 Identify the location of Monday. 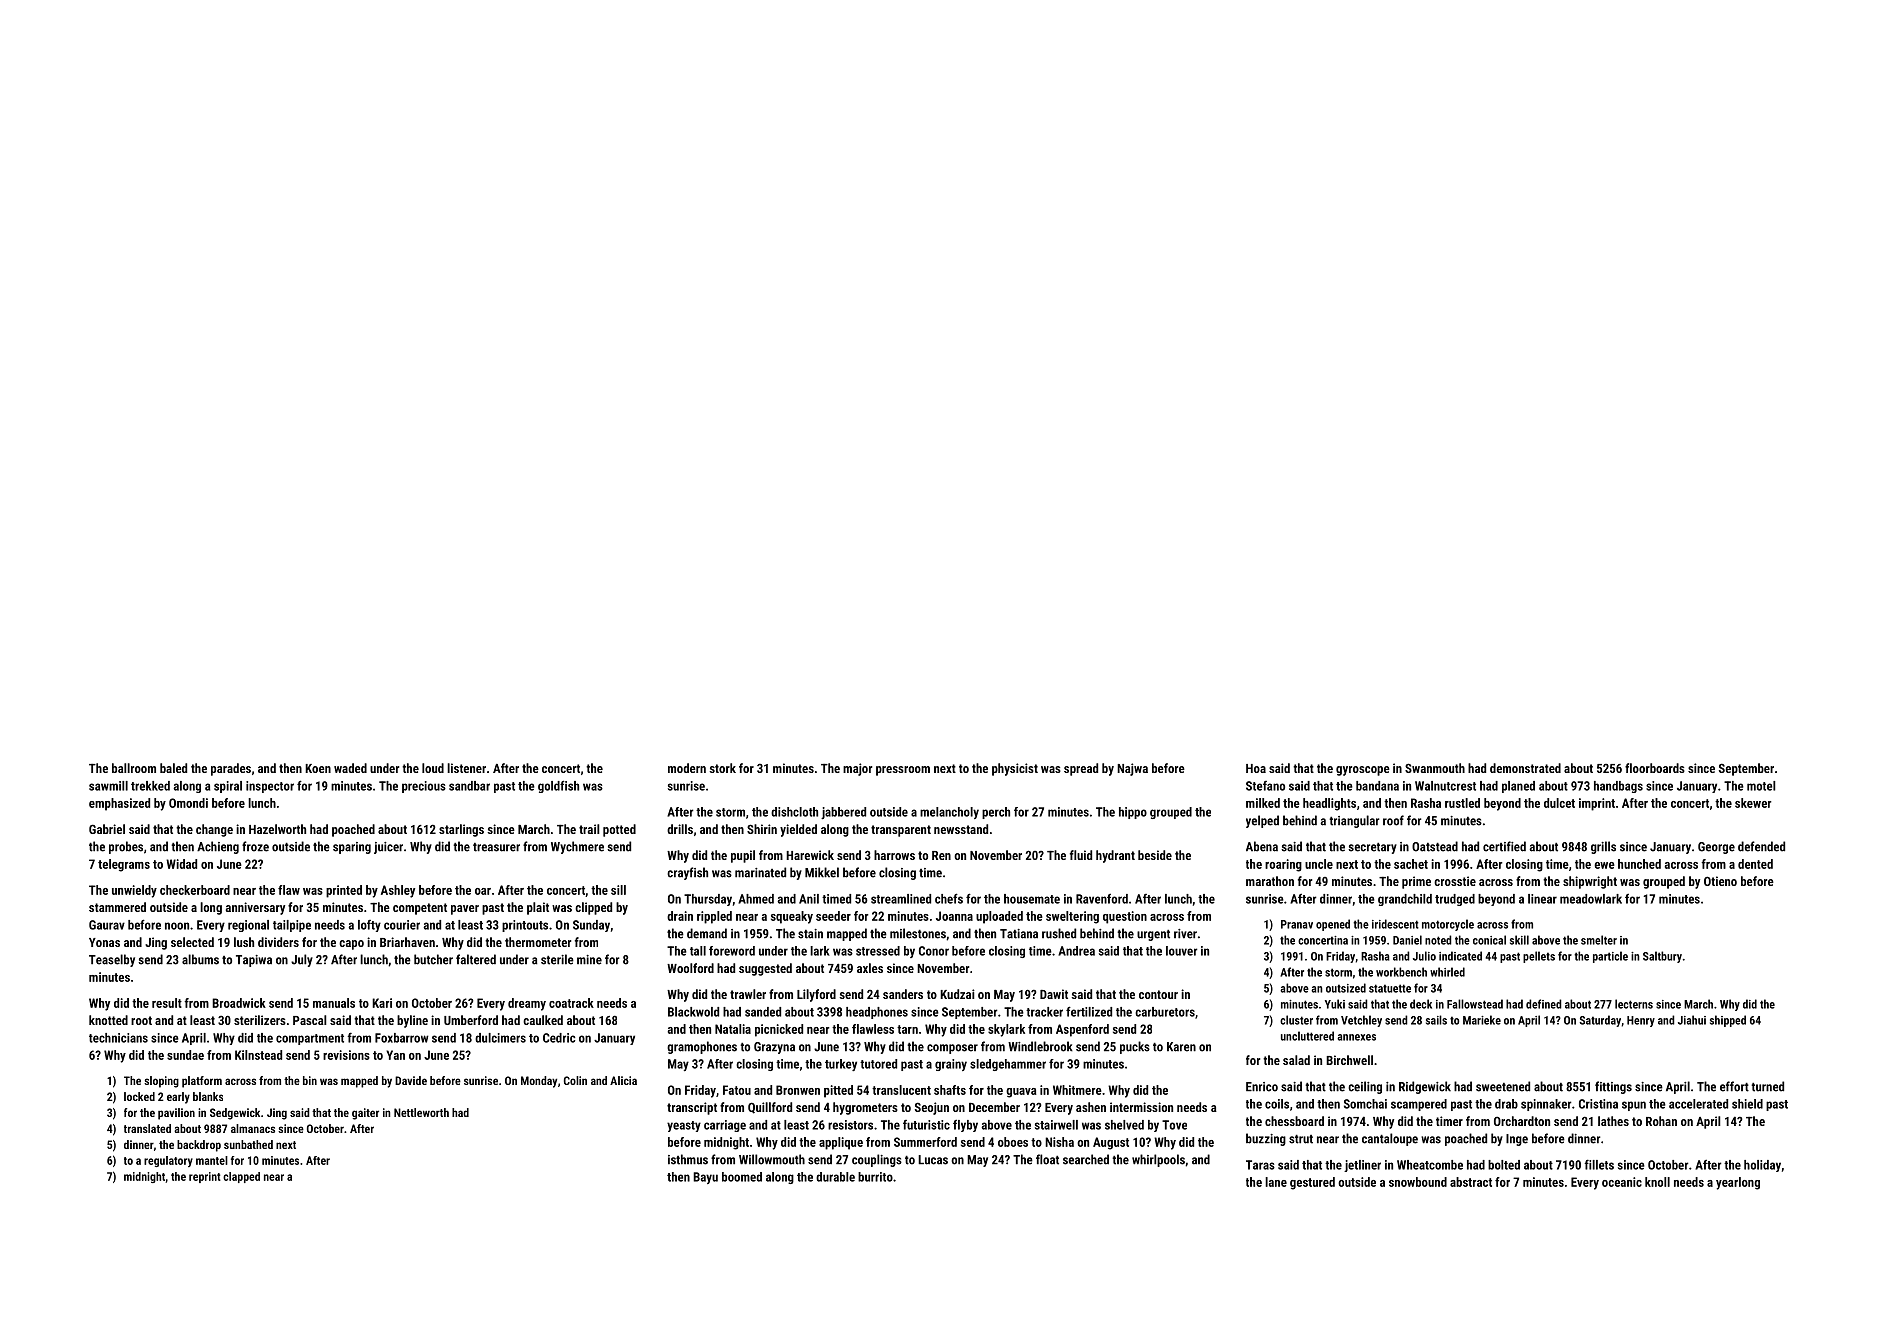
(539, 1082).
